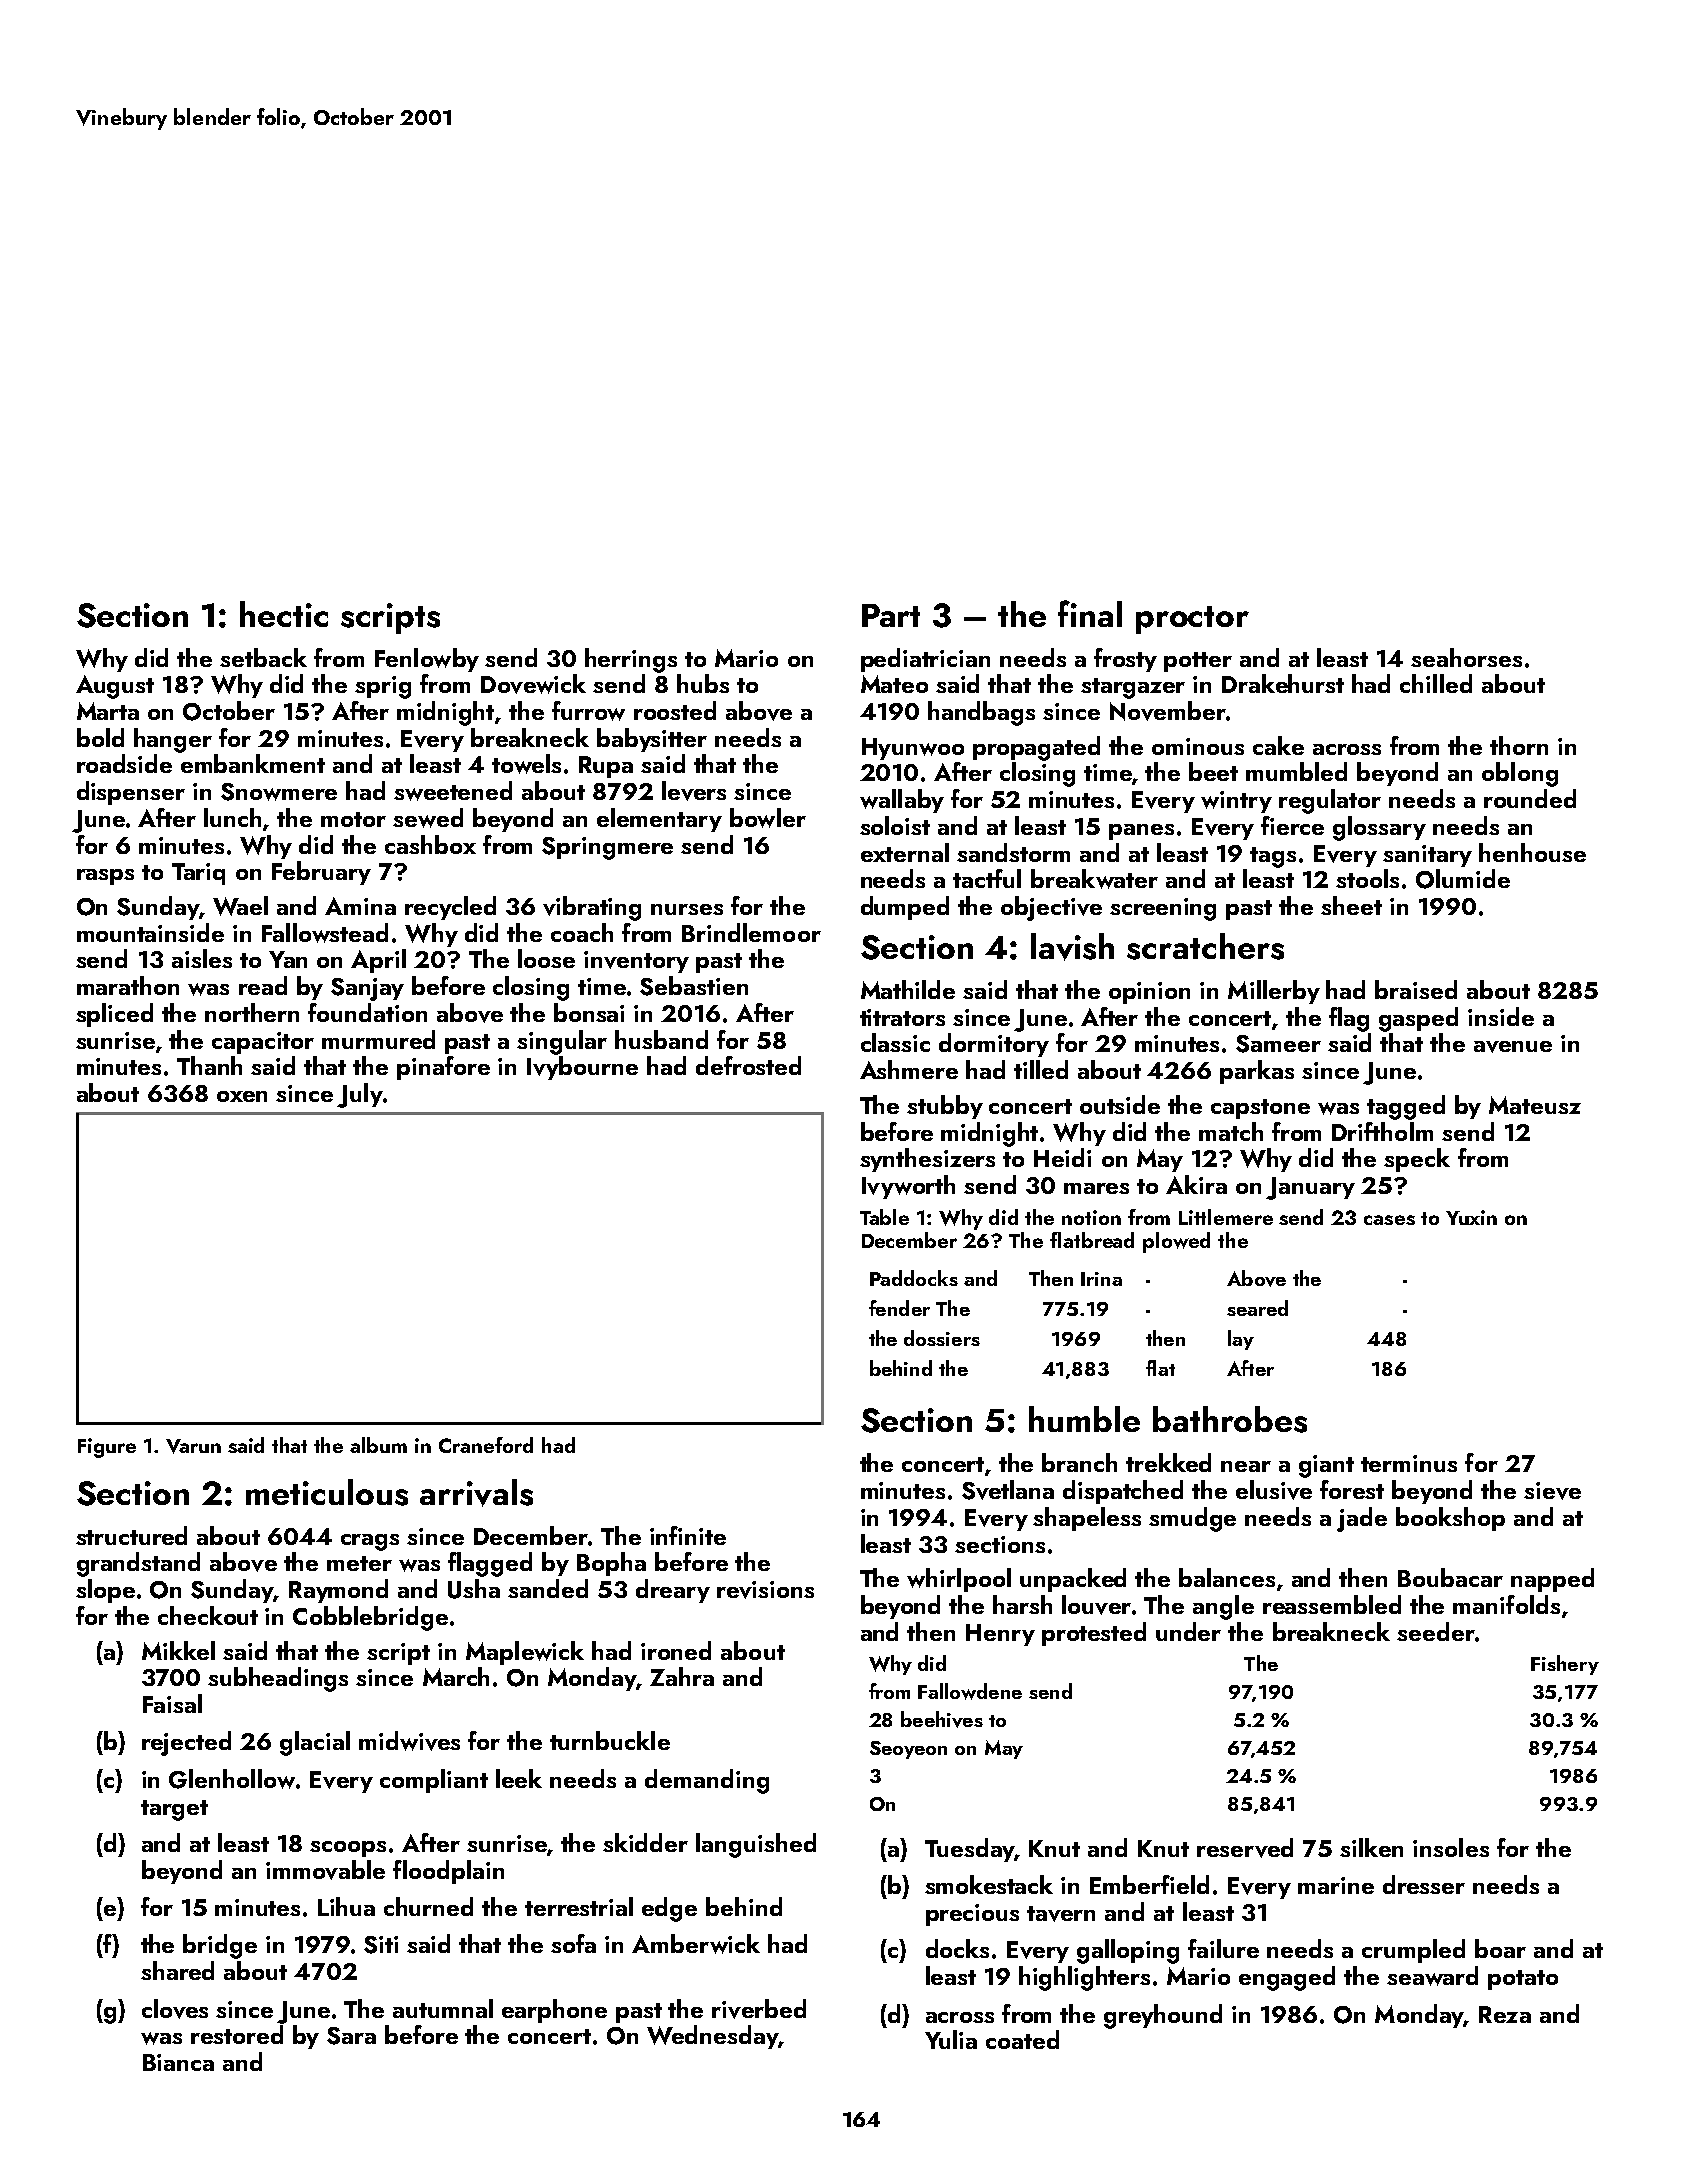 This screenshot has height=2178, width=1683. Describe the element at coordinates (525, 1653) in the screenshot. I see `Maplewick` at that location.
